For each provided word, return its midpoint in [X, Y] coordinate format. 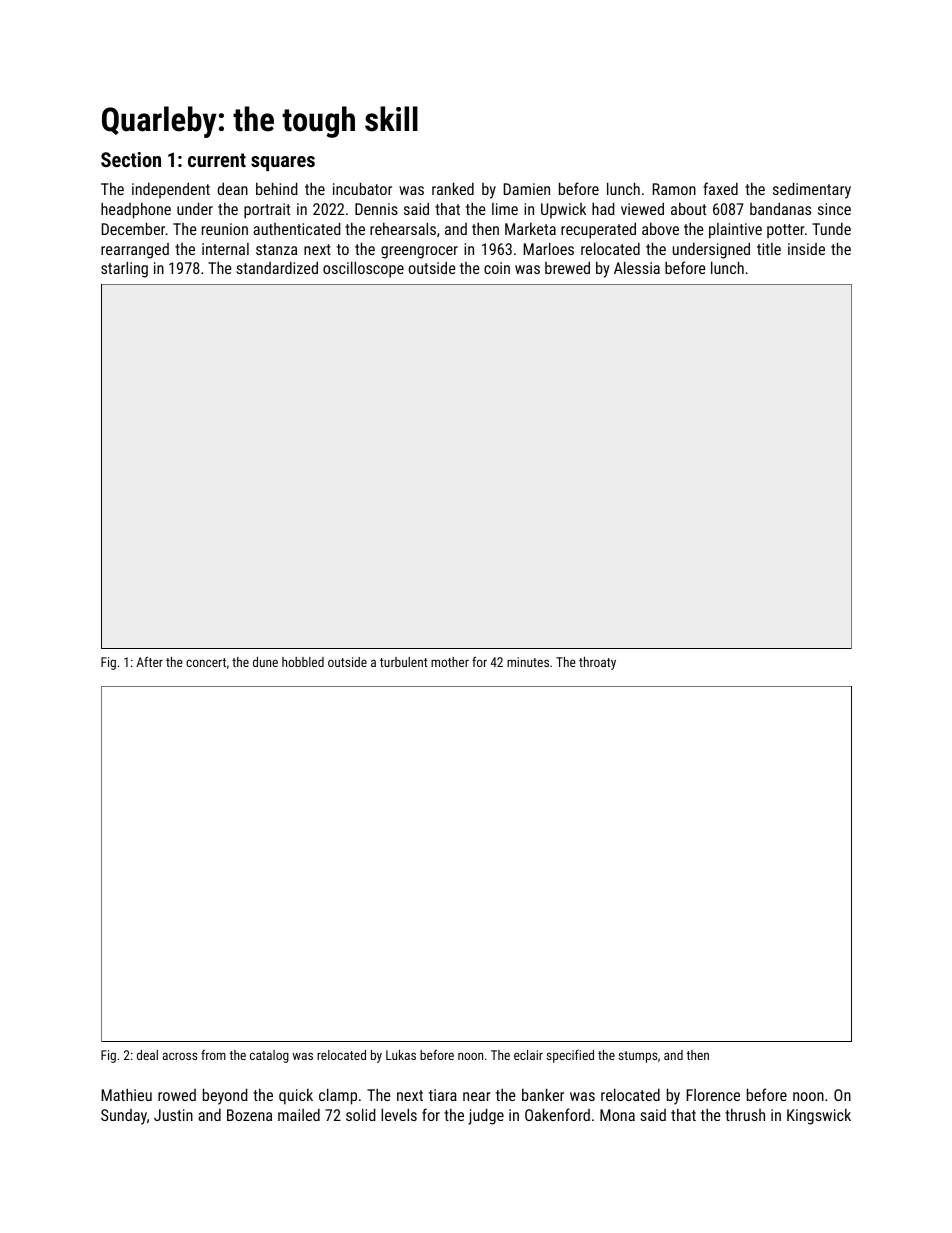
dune [265, 662]
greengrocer [419, 252]
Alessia [637, 267]
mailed [299, 1115]
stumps [638, 1057]
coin [497, 268]
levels [399, 1114]
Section [131, 159]
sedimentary [812, 190]
